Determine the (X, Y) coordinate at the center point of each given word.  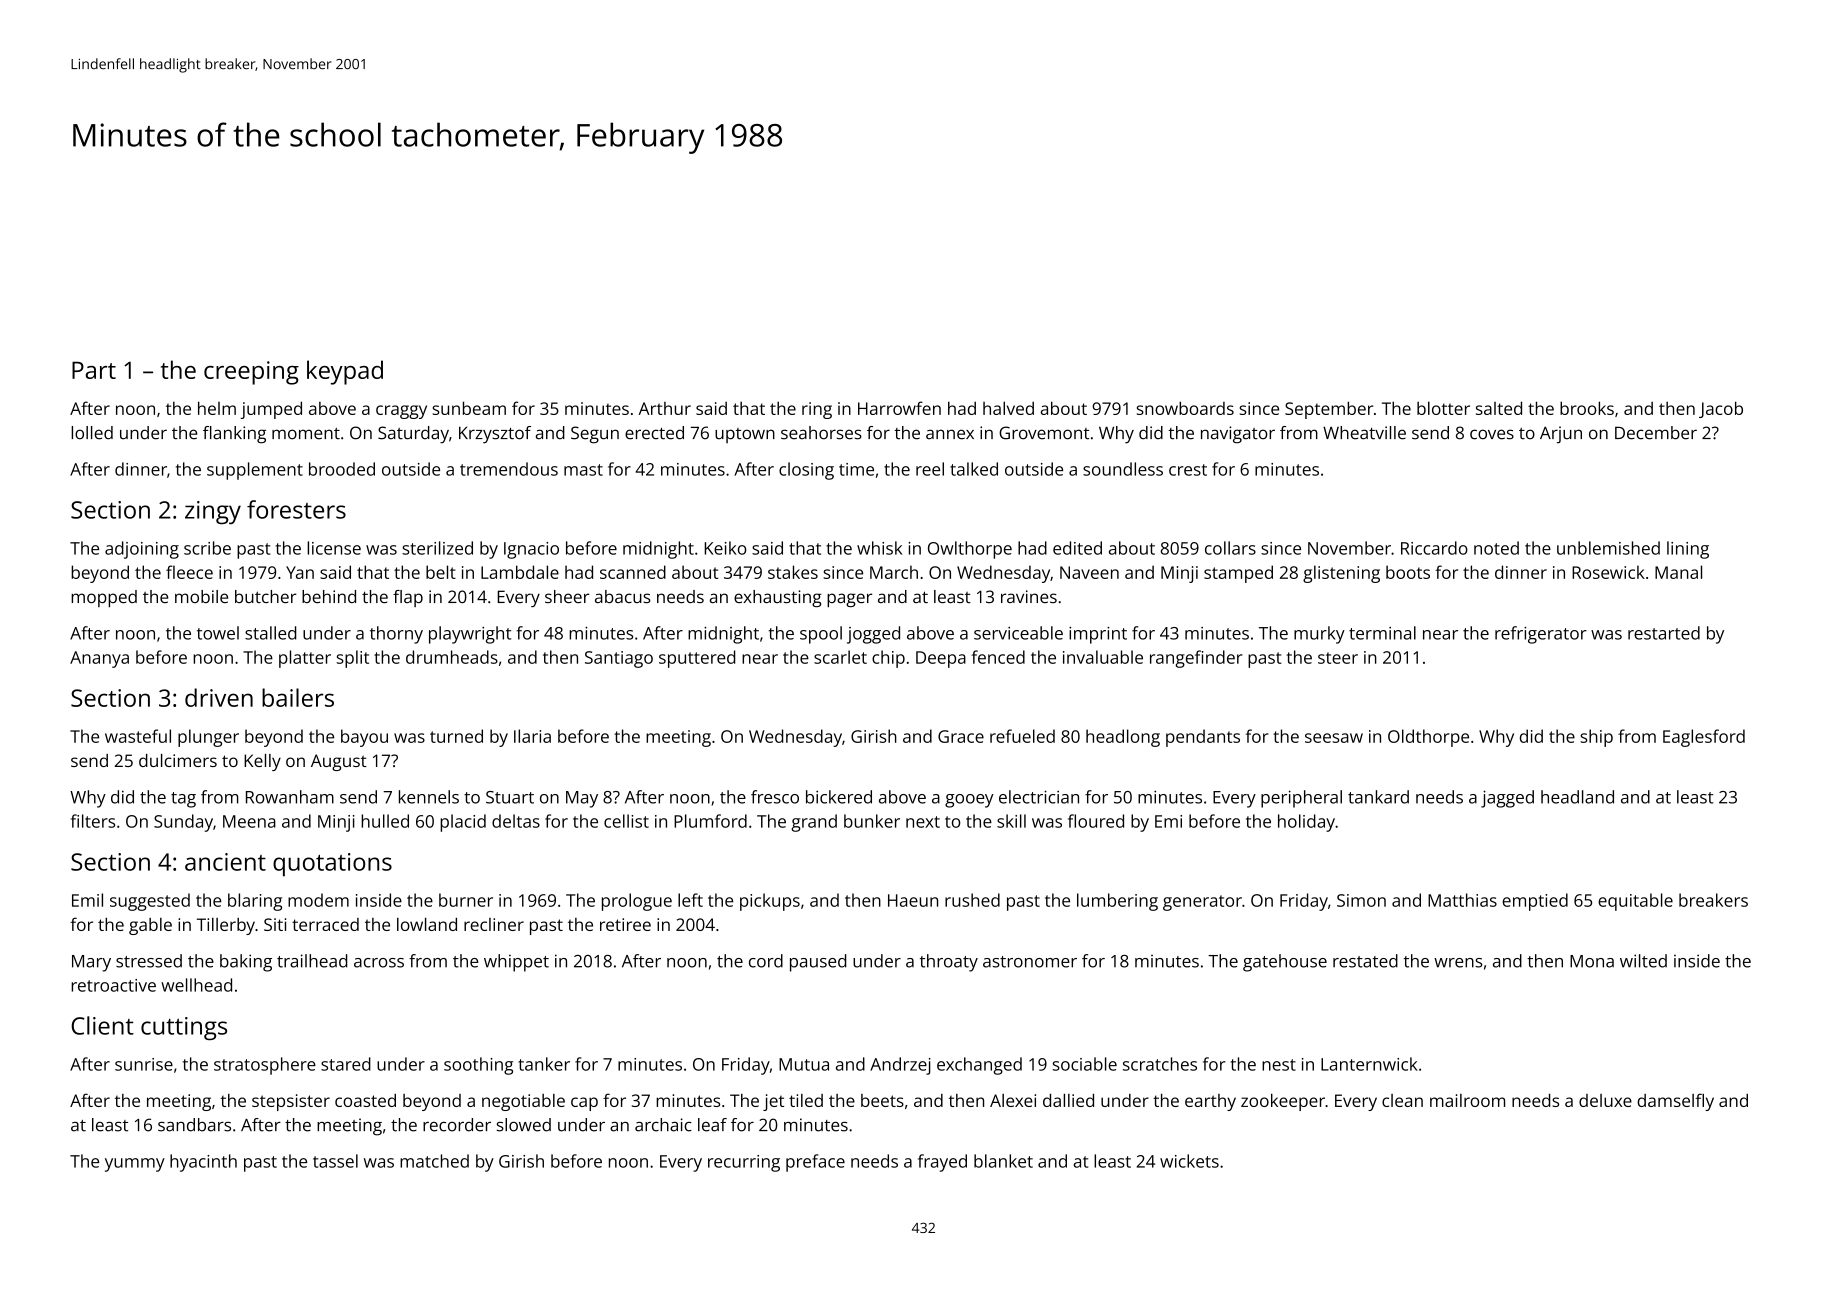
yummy (135, 1165)
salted (1499, 408)
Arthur (665, 408)
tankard (1378, 797)
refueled (1022, 736)
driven (219, 697)
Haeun (913, 900)
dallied (1068, 1100)
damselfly (1675, 1102)
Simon (1361, 900)
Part (94, 370)
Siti (275, 924)
